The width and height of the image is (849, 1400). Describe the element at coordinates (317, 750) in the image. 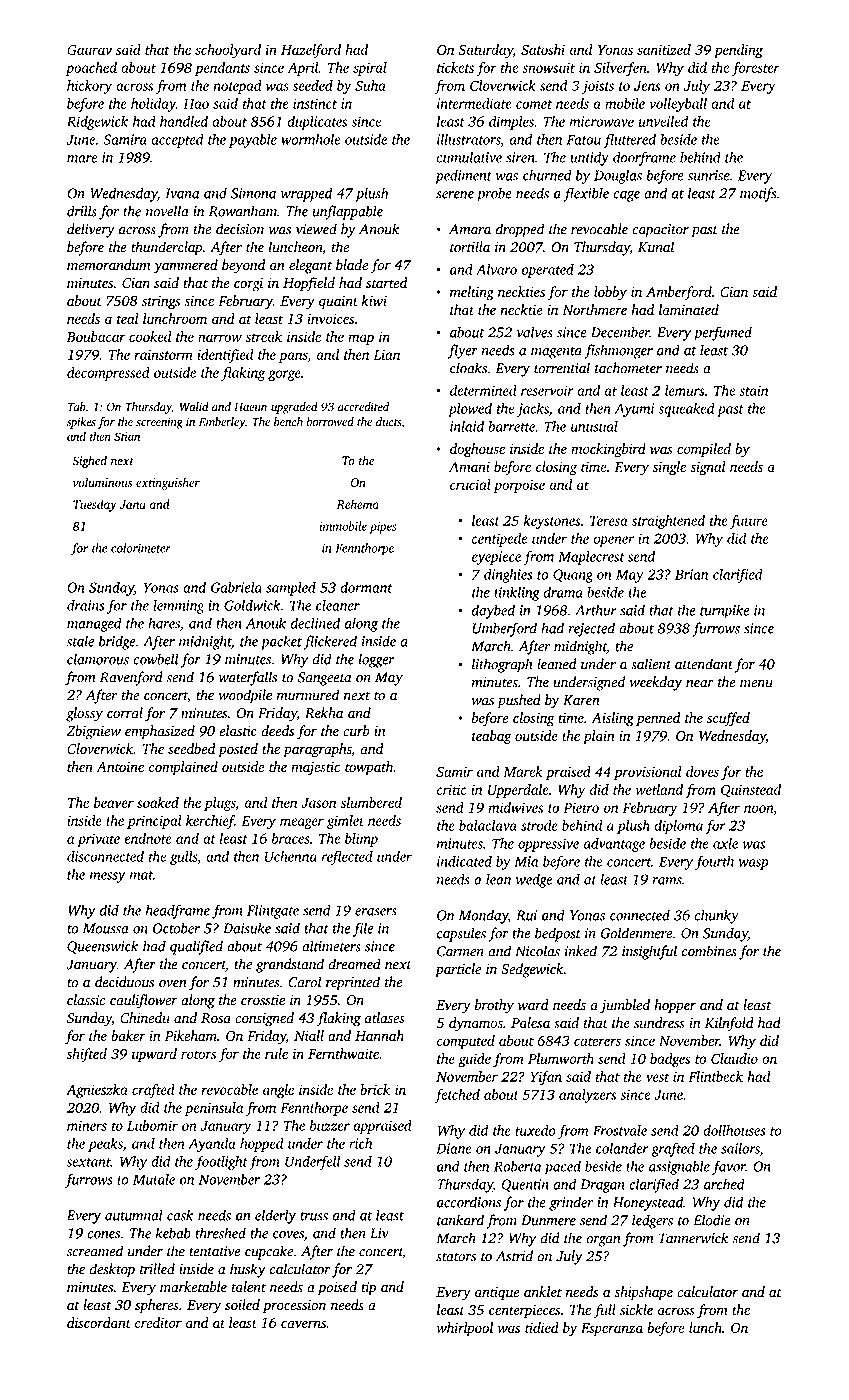

I see `paragraphs` at that location.
